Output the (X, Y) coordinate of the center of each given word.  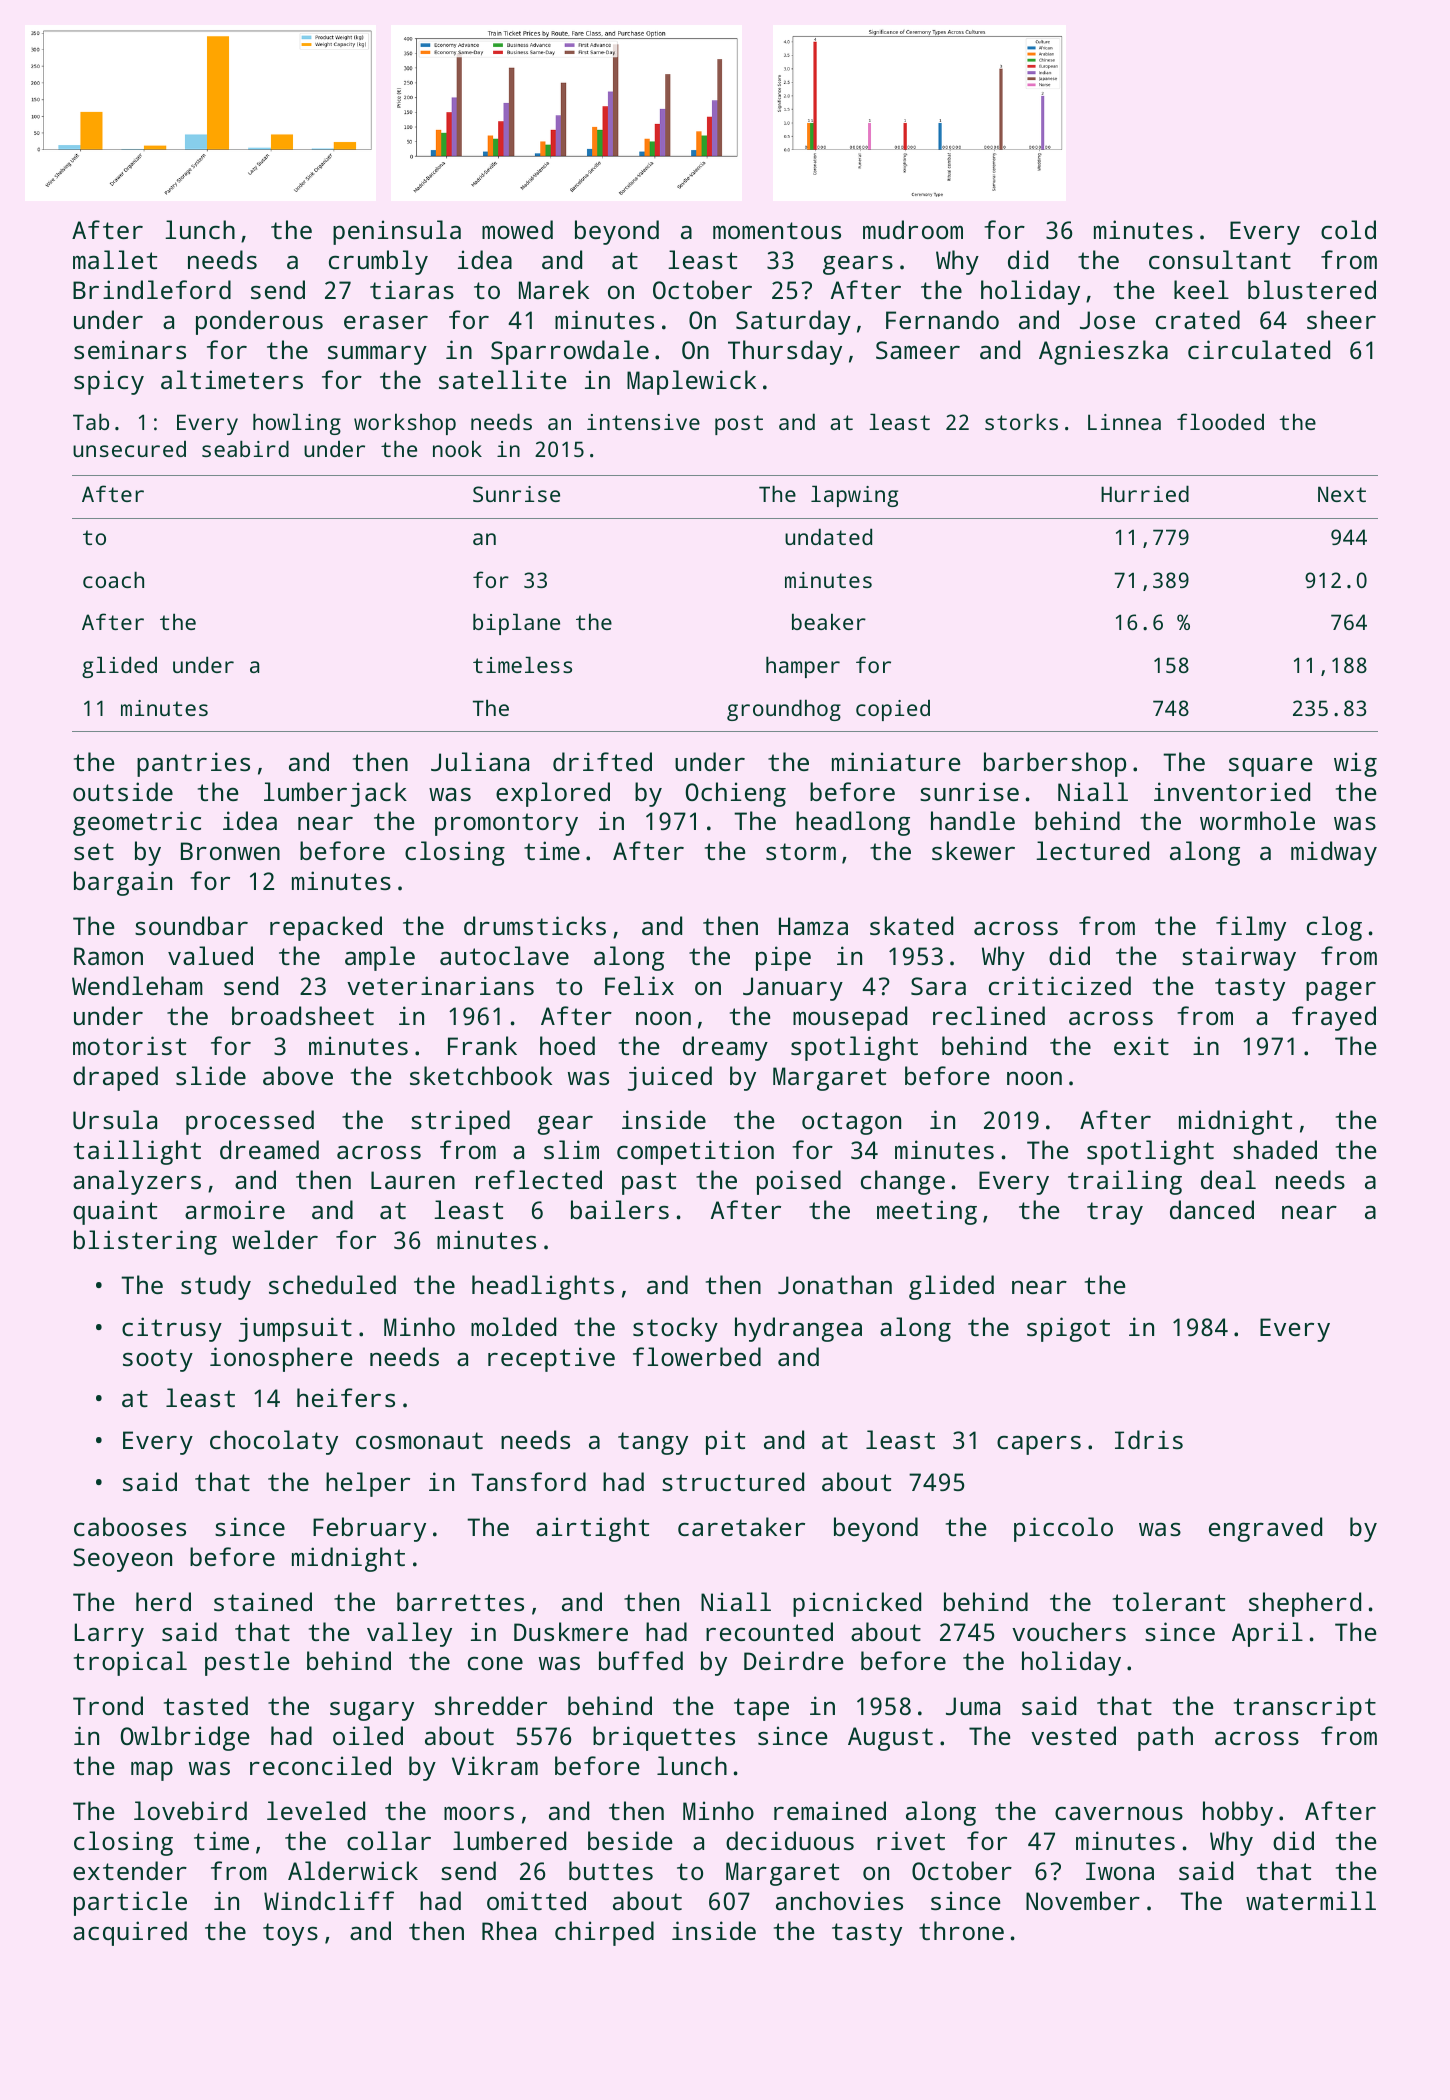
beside (630, 1840)
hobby (1238, 1813)
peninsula (397, 232)
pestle (247, 1663)
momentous (777, 230)
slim (571, 1149)
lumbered (509, 1840)
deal (1228, 1179)
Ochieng (736, 794)
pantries (193, 764)
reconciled (320, 1765)
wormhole (1257, 820)
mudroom (913, 229)
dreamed (269, 1149)
